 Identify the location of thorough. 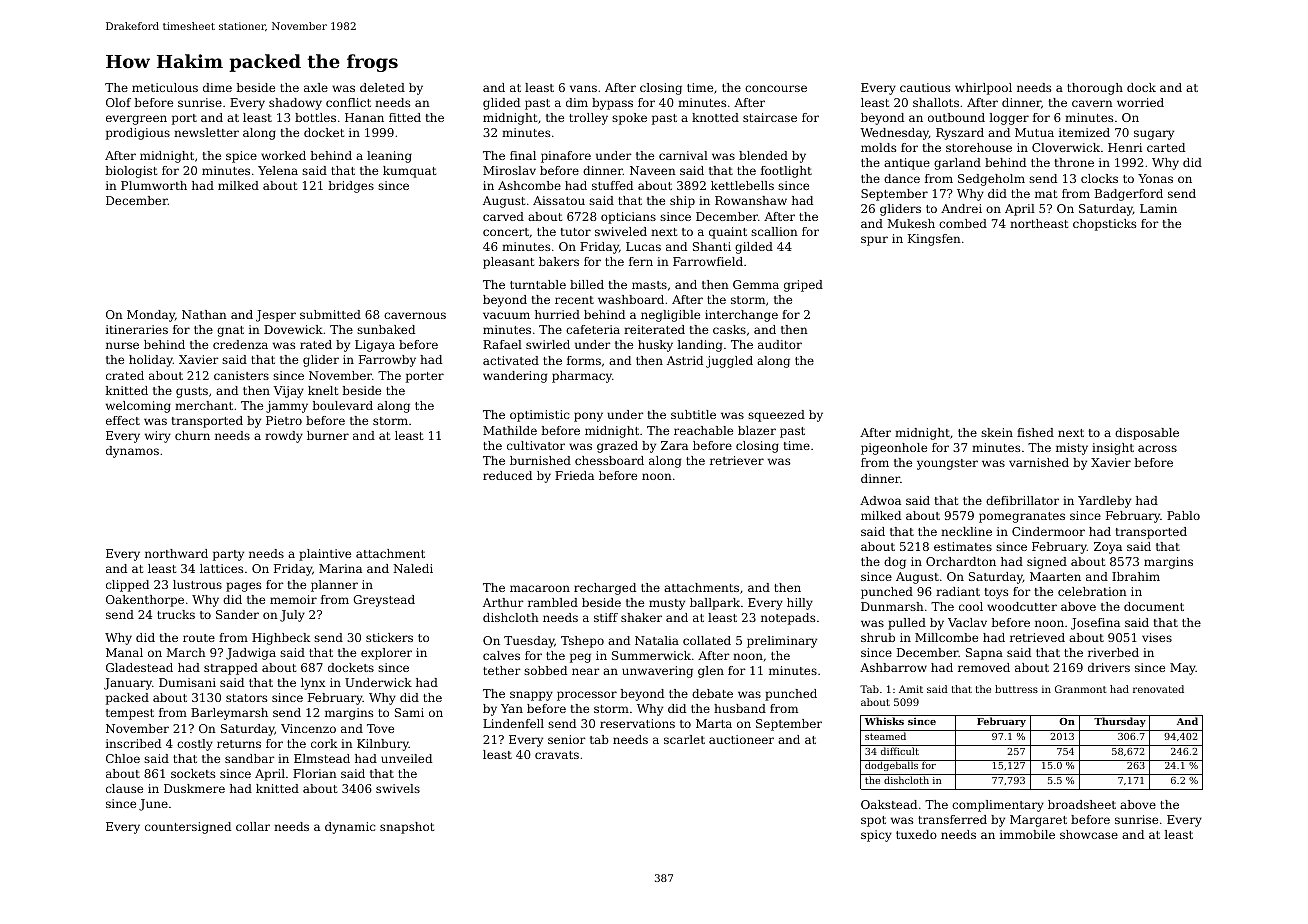
(1095, 89).
